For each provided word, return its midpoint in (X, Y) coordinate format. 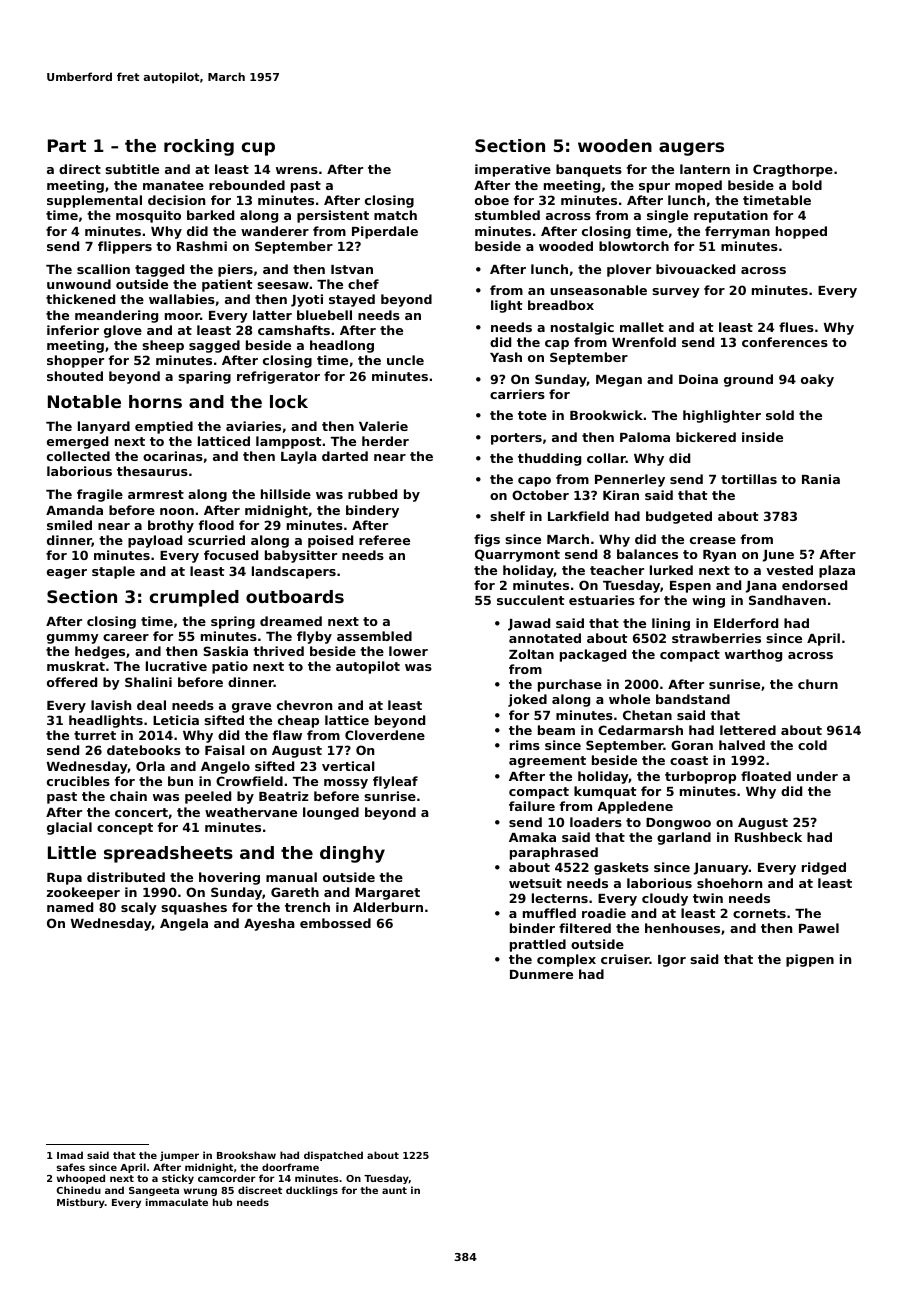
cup (258, 149)
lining (671, 624)
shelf (507, 516)
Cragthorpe (793, 170)
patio (230, 667)
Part (67, 145)
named (70, 907)
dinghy (352, 854)
